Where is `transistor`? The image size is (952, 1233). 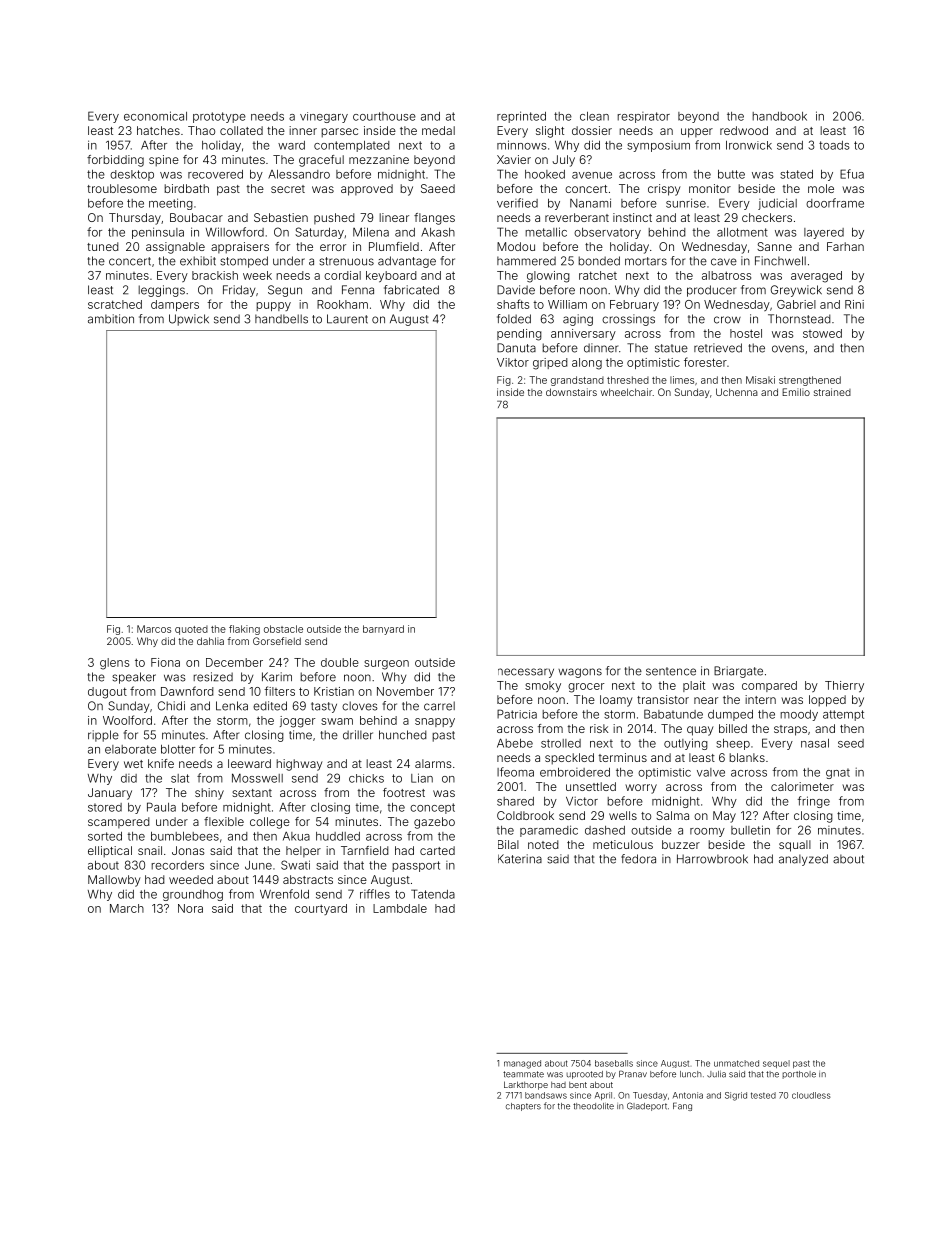 transistor is located at coordinates (663, 699).
